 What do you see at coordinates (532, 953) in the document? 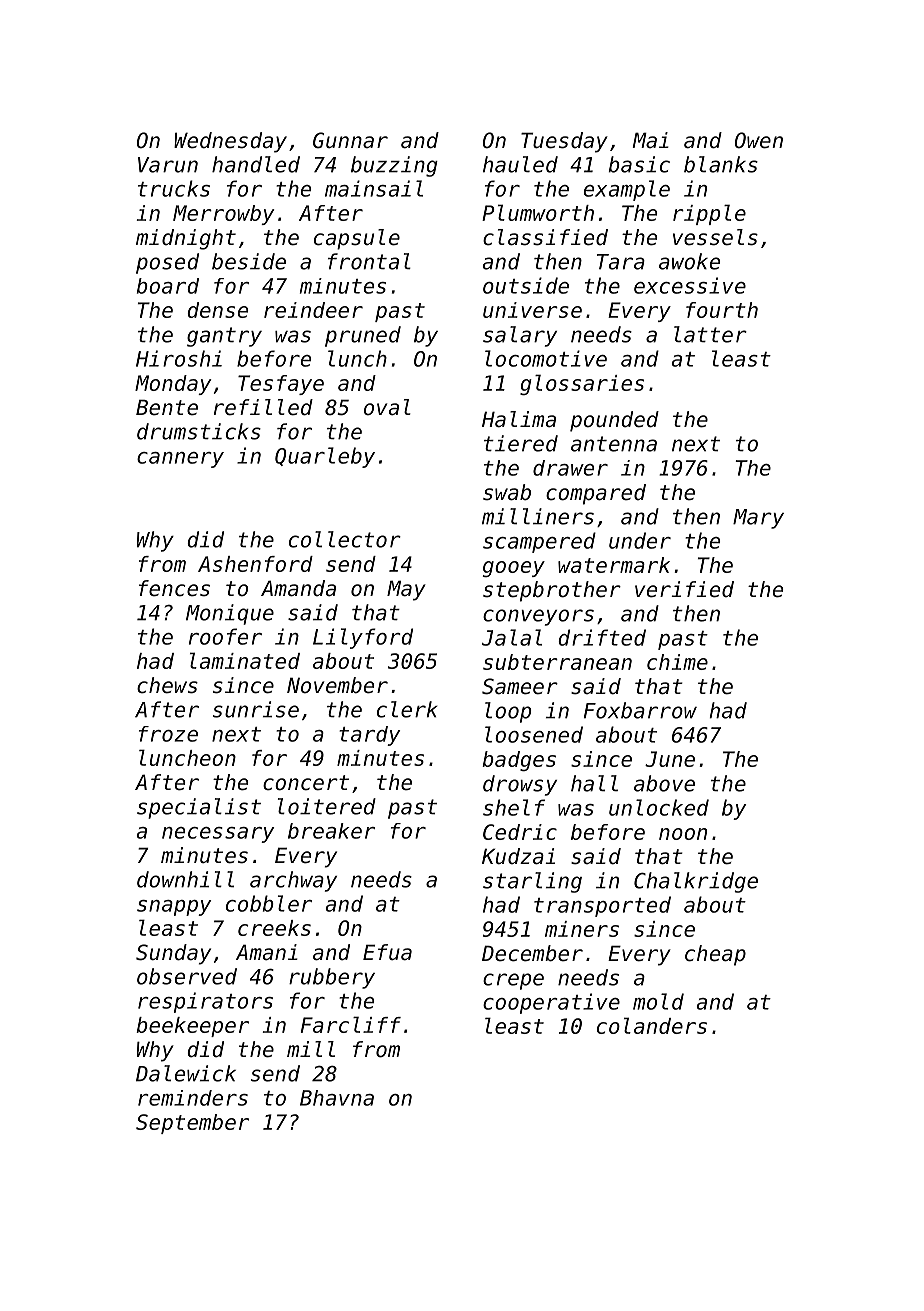
I see `December` at bounding box center [532, 953].
